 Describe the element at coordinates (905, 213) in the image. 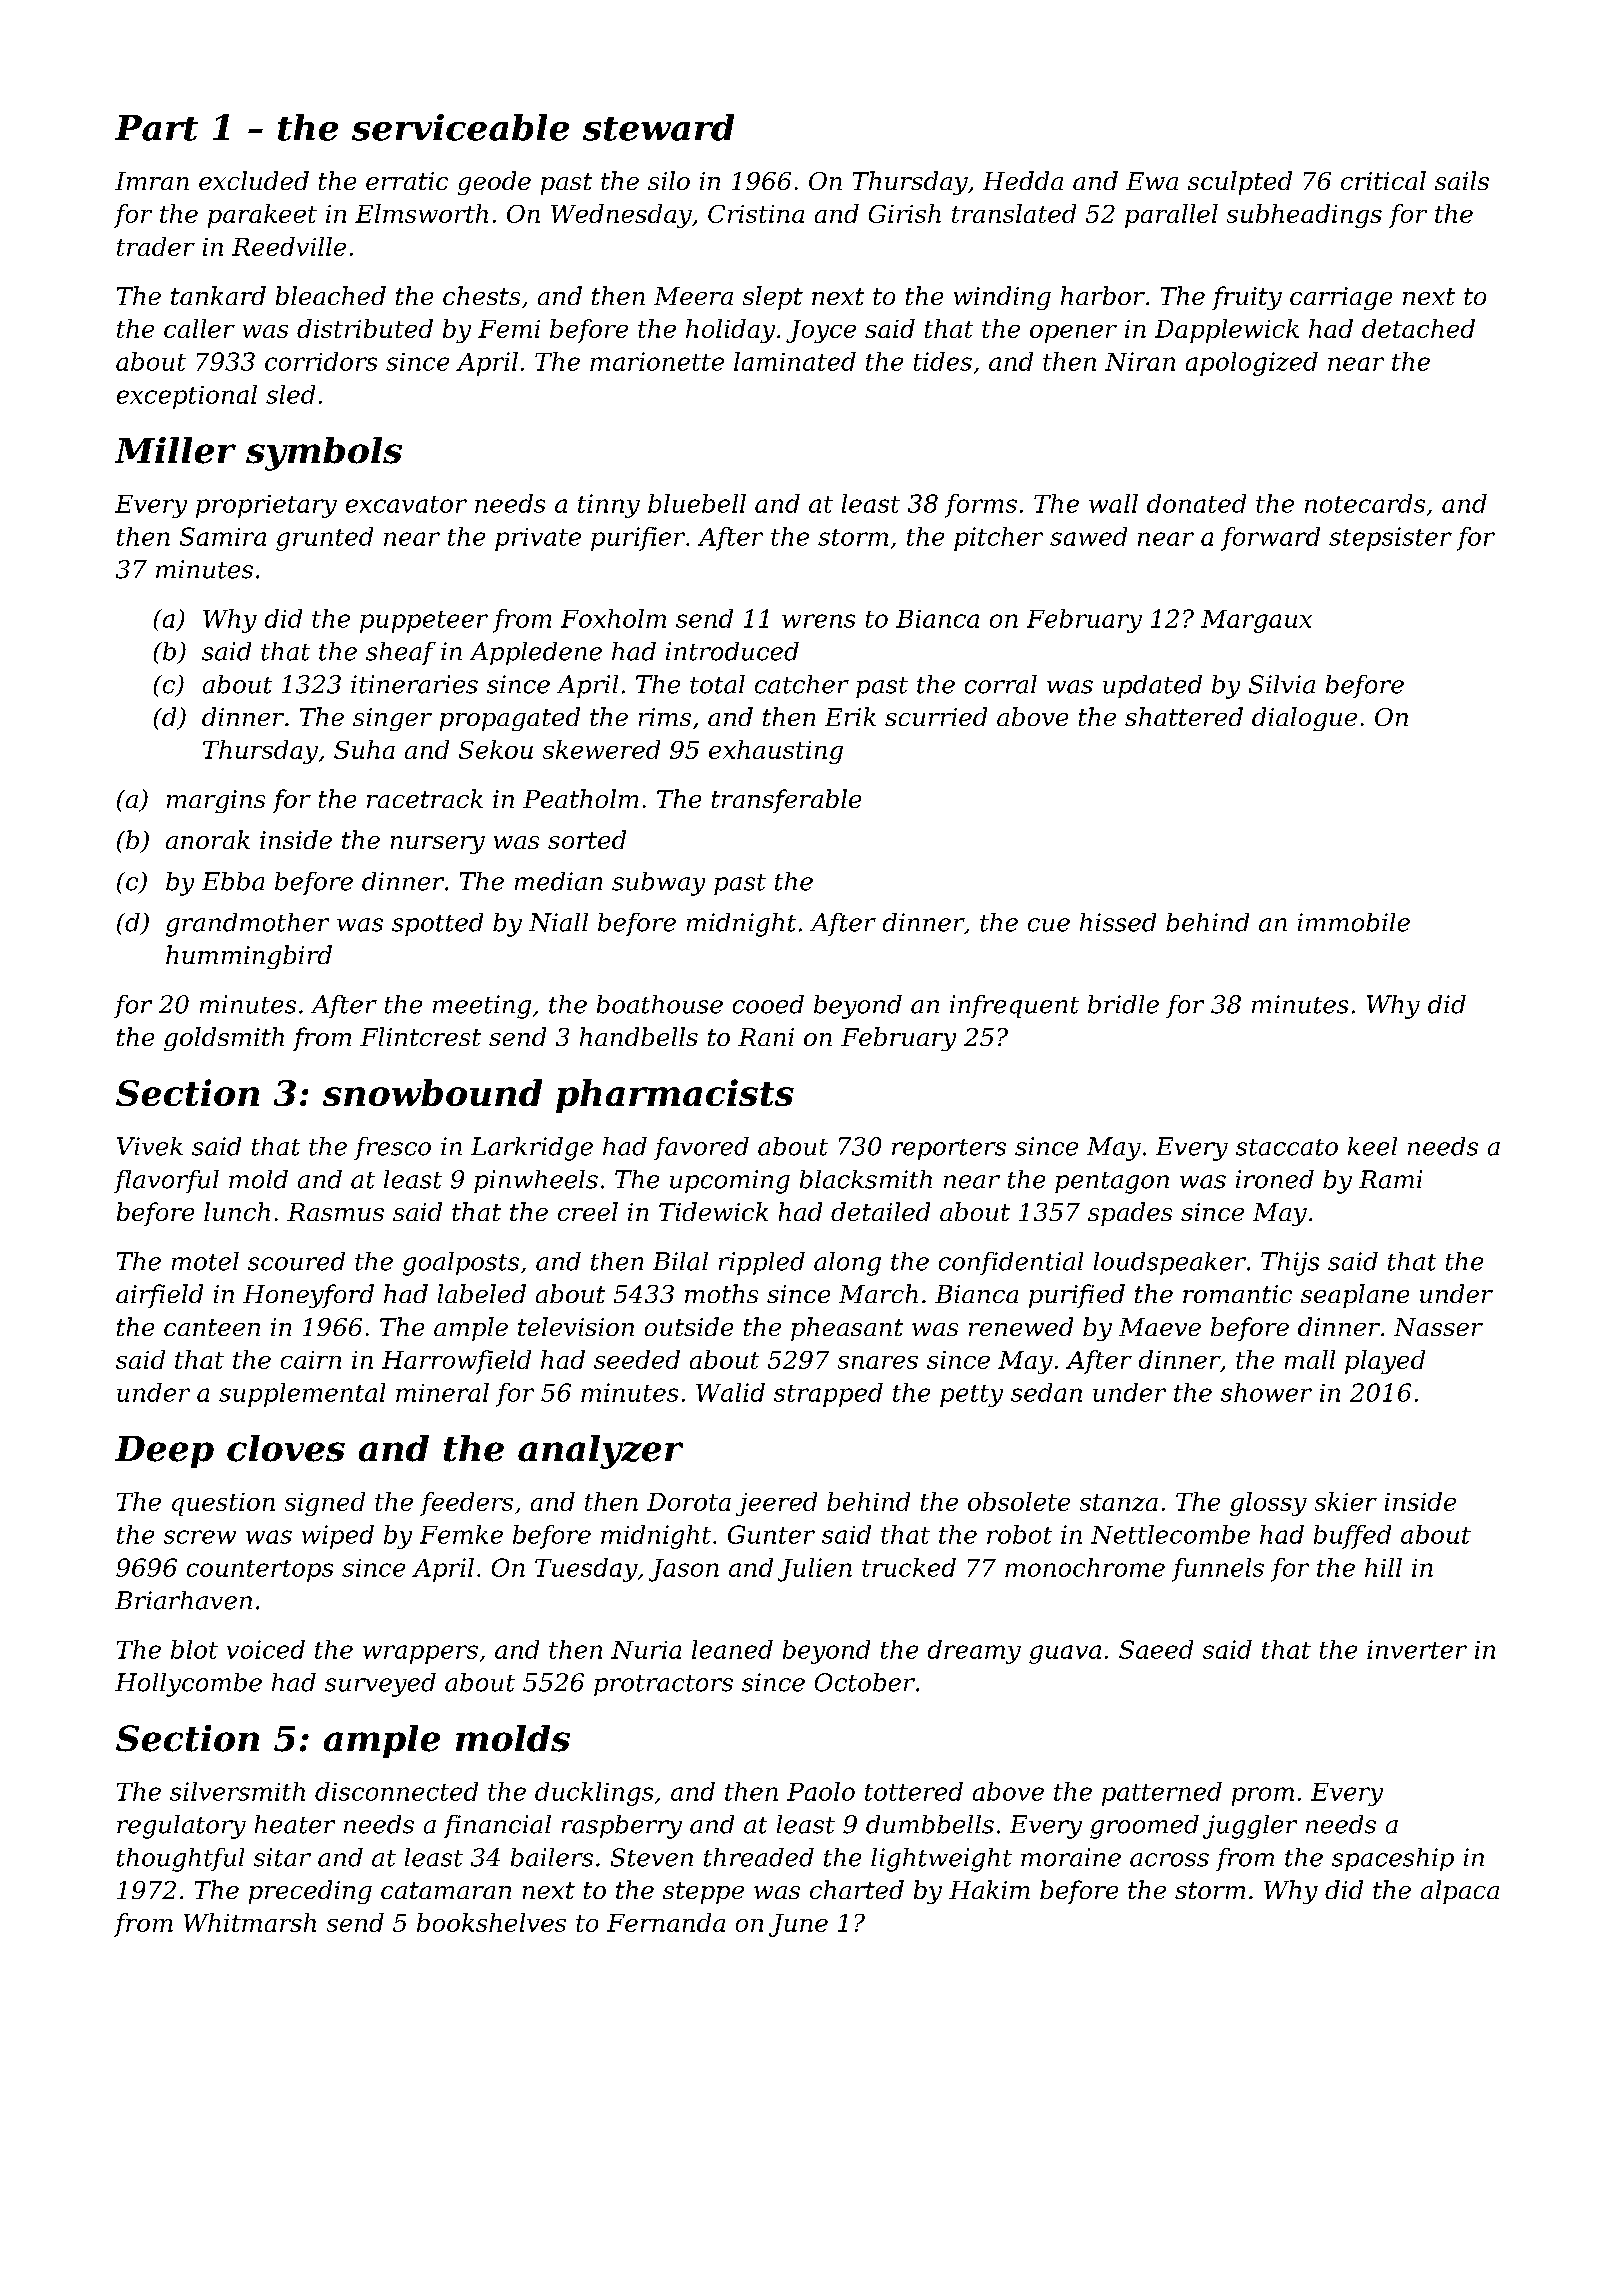

I see `Girish` at that location.
